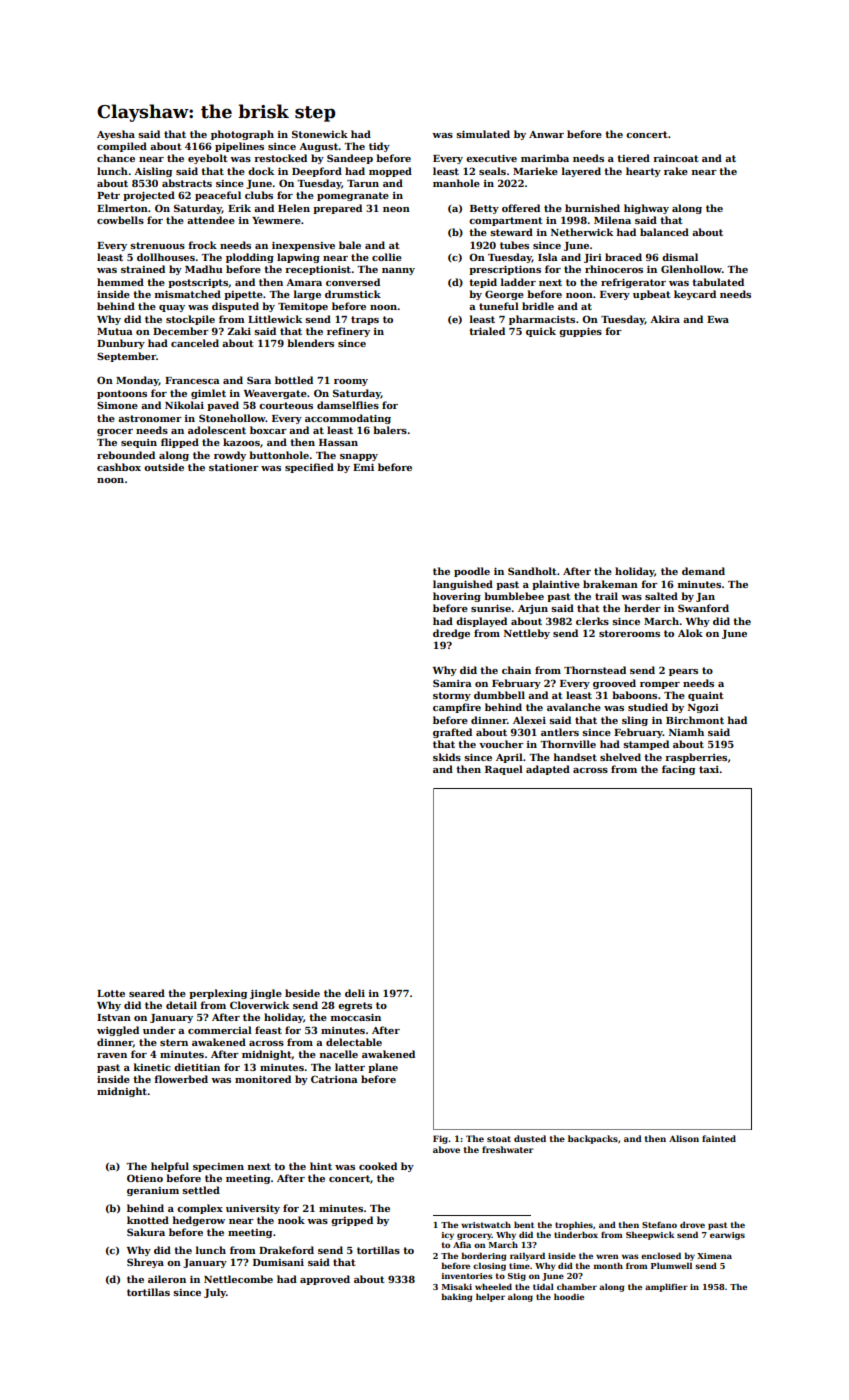  Describe the element at coordinates (218, 994) in the document. I see `perplexing` at that location.
